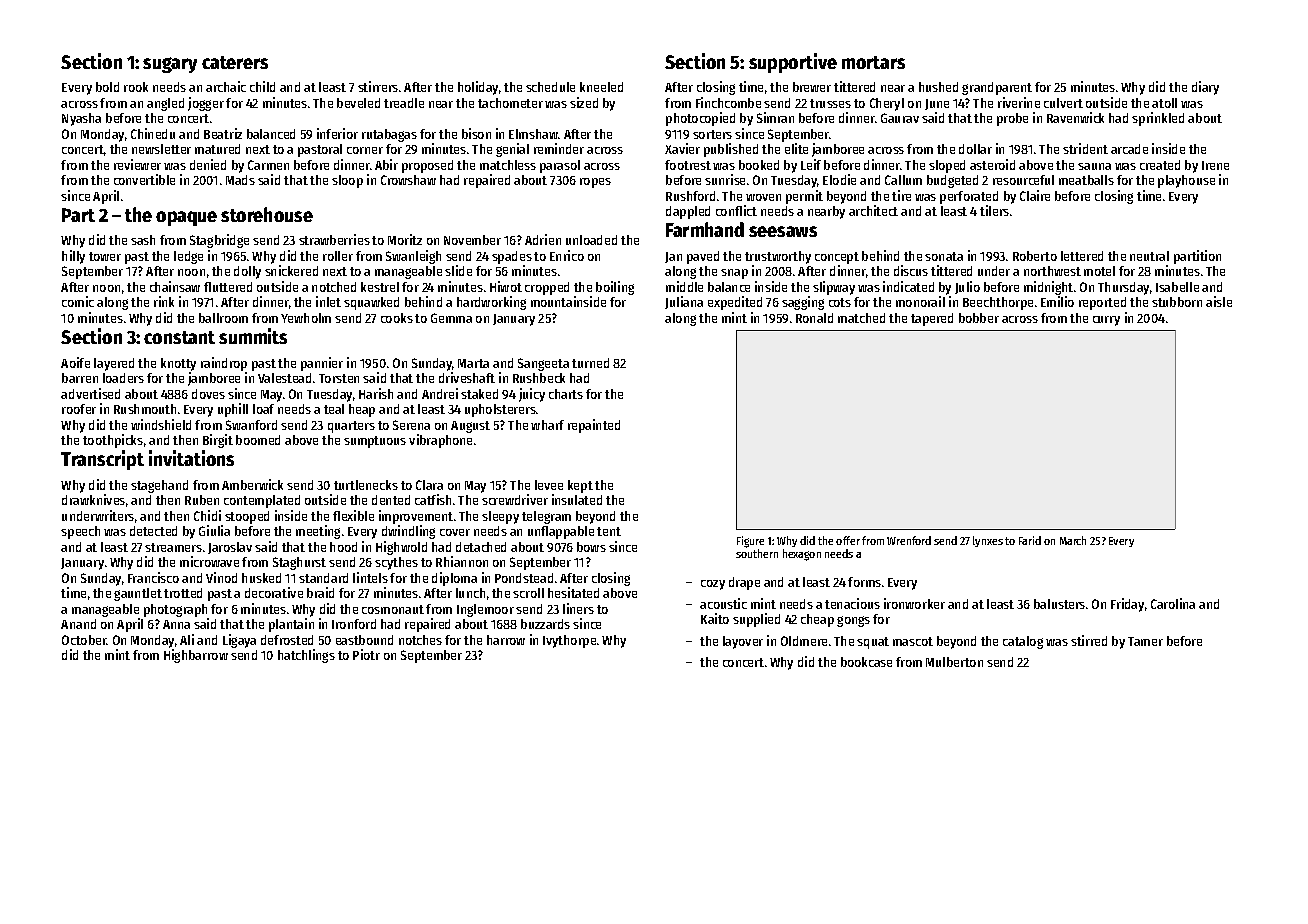 The width and height of the screenshot is (1308, 924). What do you see at coordinates (584, 102) in the screenshot?
I see `sized` at bounding box center [584, 102].
